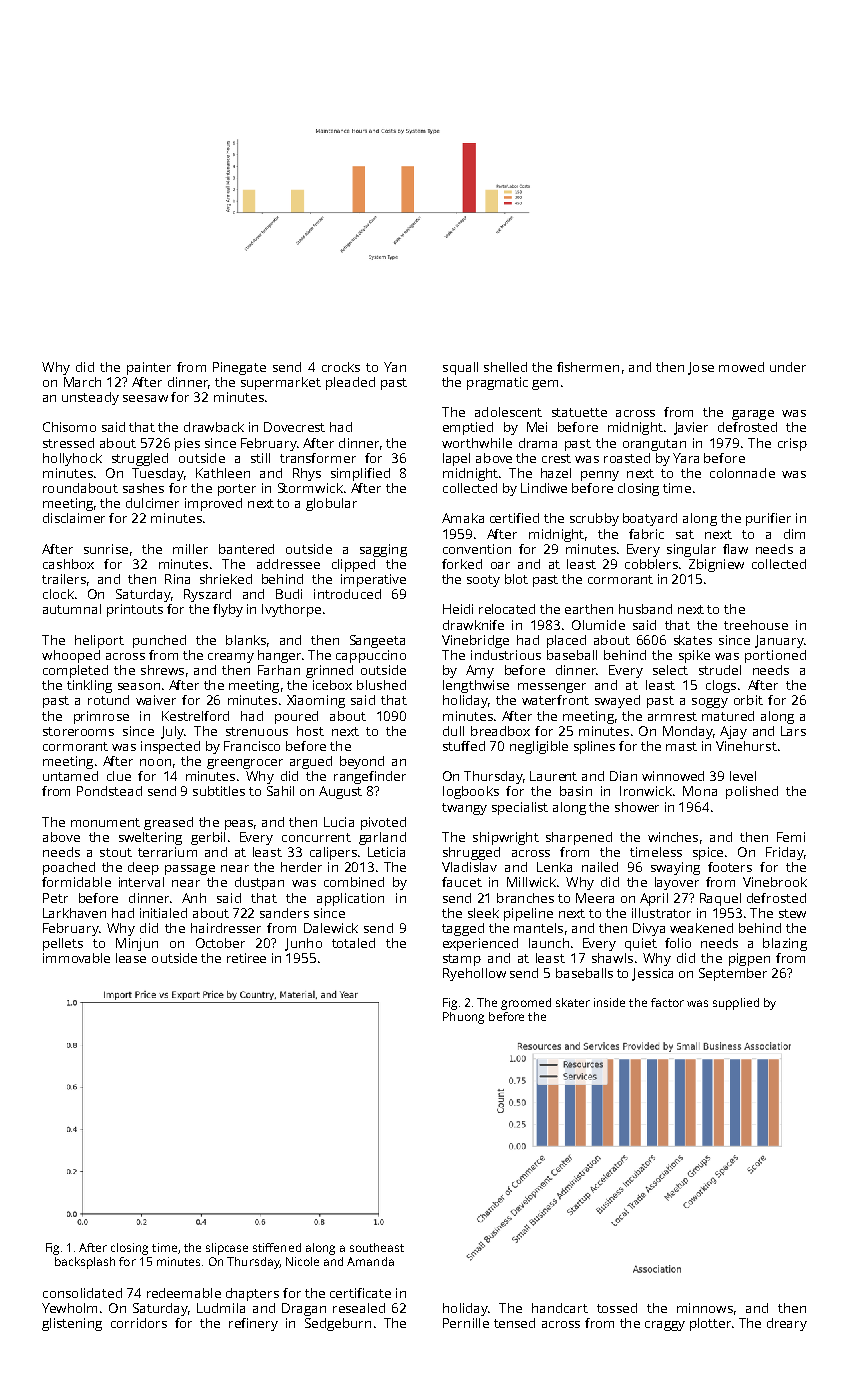 The width and height of the image is (849, 1400). What do you see at coordinates (505, 367) in the image?
I see `shelled` at bounding box center [505, 367].
